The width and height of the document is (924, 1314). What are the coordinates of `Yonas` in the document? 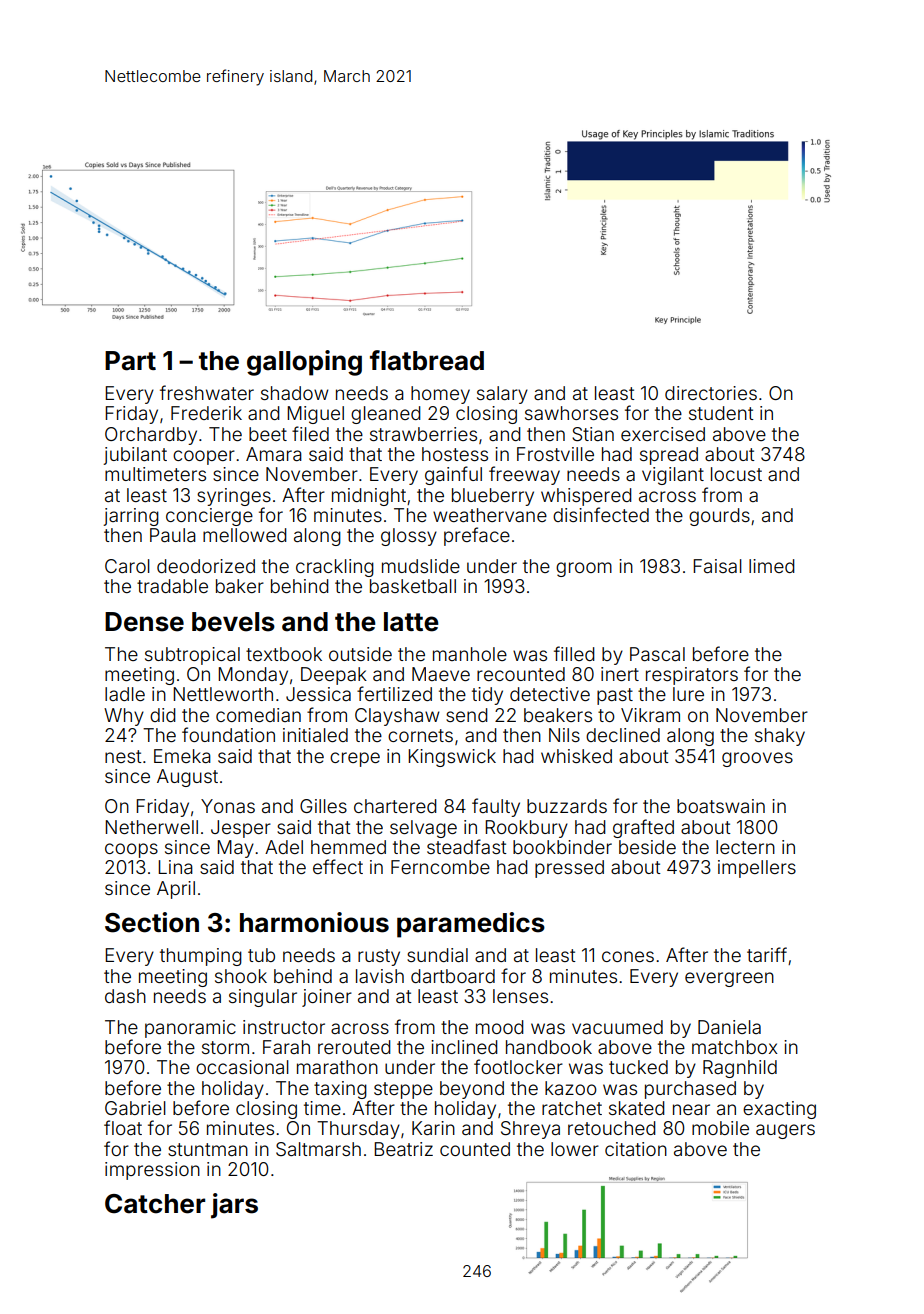 It's located at (228, 806).
